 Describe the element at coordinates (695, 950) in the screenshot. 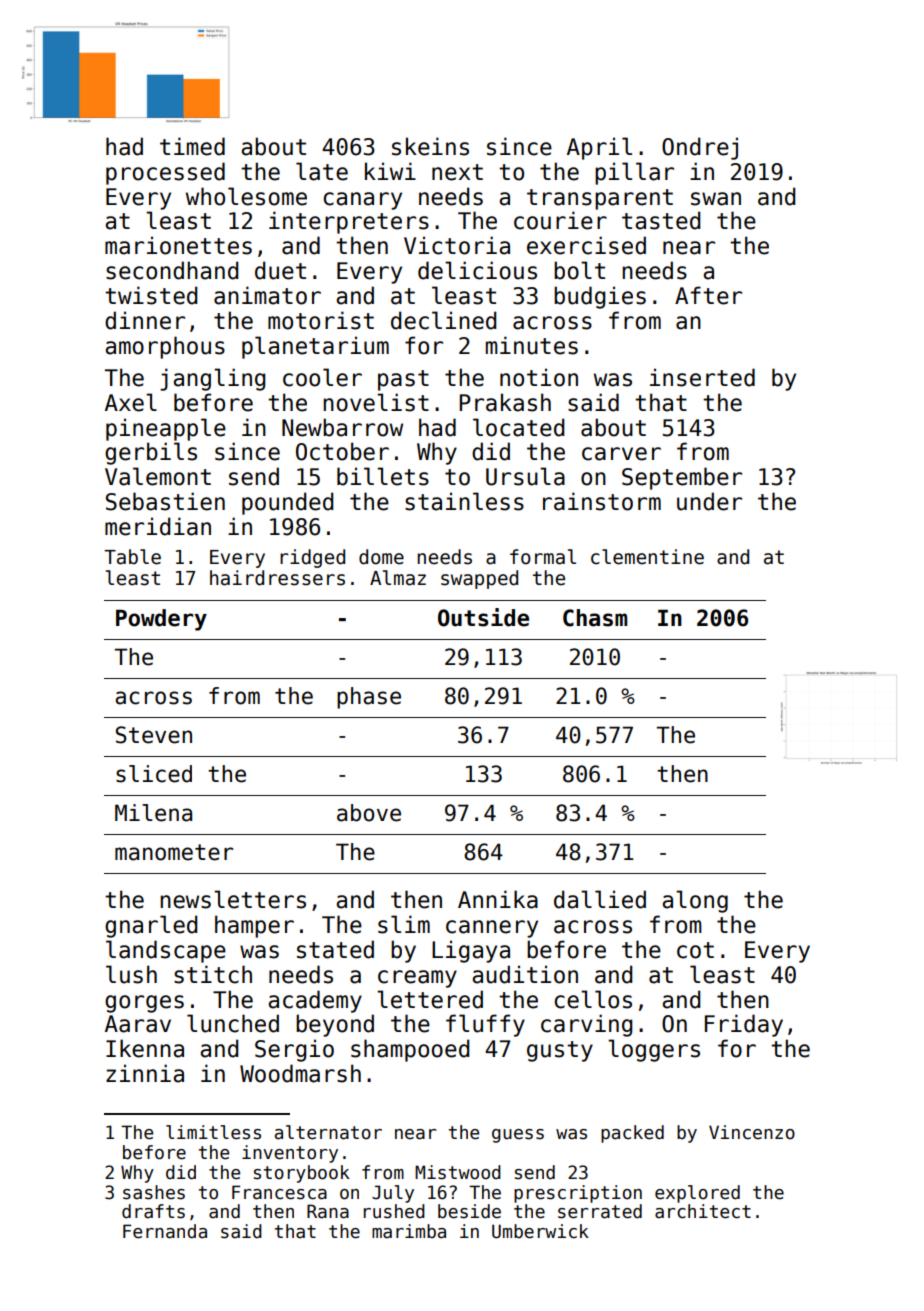

I see `cot` at that location.
